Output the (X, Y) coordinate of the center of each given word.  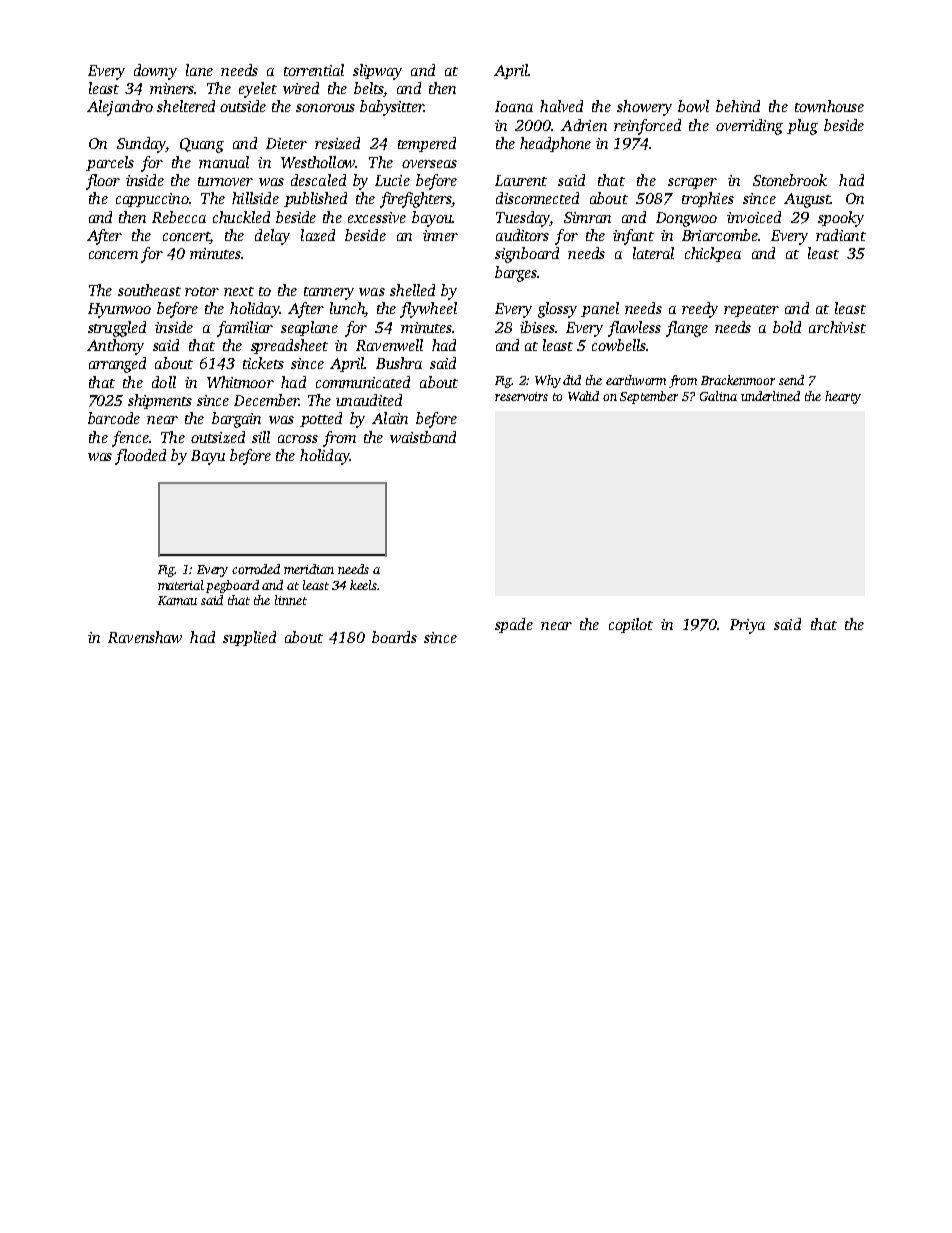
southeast (149, 290)
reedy (700, 310)
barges (516, 274)
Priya (747, 626)
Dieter (286, 143)
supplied (249, 638)
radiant (841, 235)
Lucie (392, 180)
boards (394, 637)
